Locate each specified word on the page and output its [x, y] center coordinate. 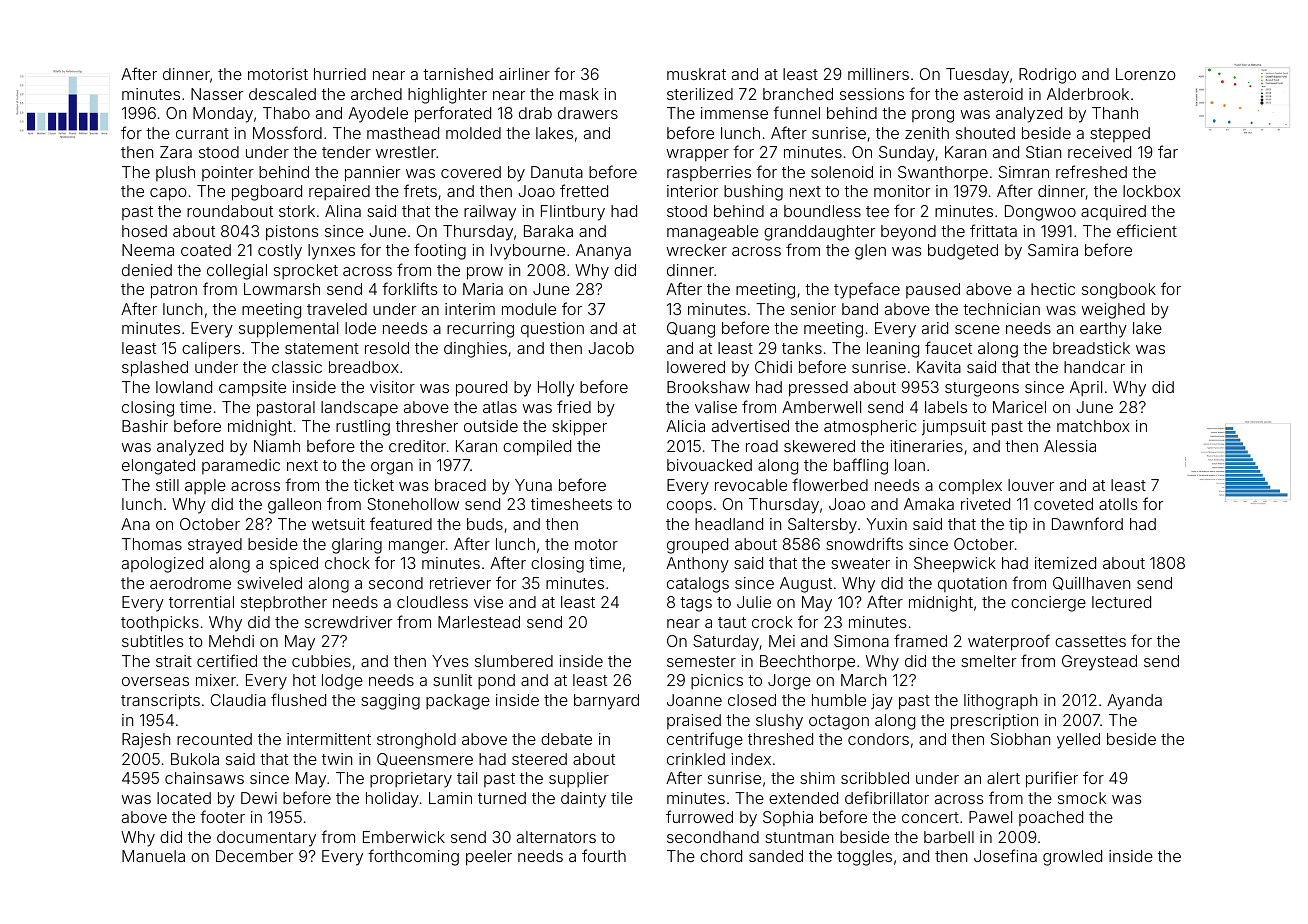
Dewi [259, 798]
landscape [359, 408]
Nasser [217, 94]
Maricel [1019, 407]
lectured [1121, 602]
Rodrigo [1047, 76]
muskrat [696, 74]
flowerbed [830, 484]
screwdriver [348, 622]
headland [729, 524]
